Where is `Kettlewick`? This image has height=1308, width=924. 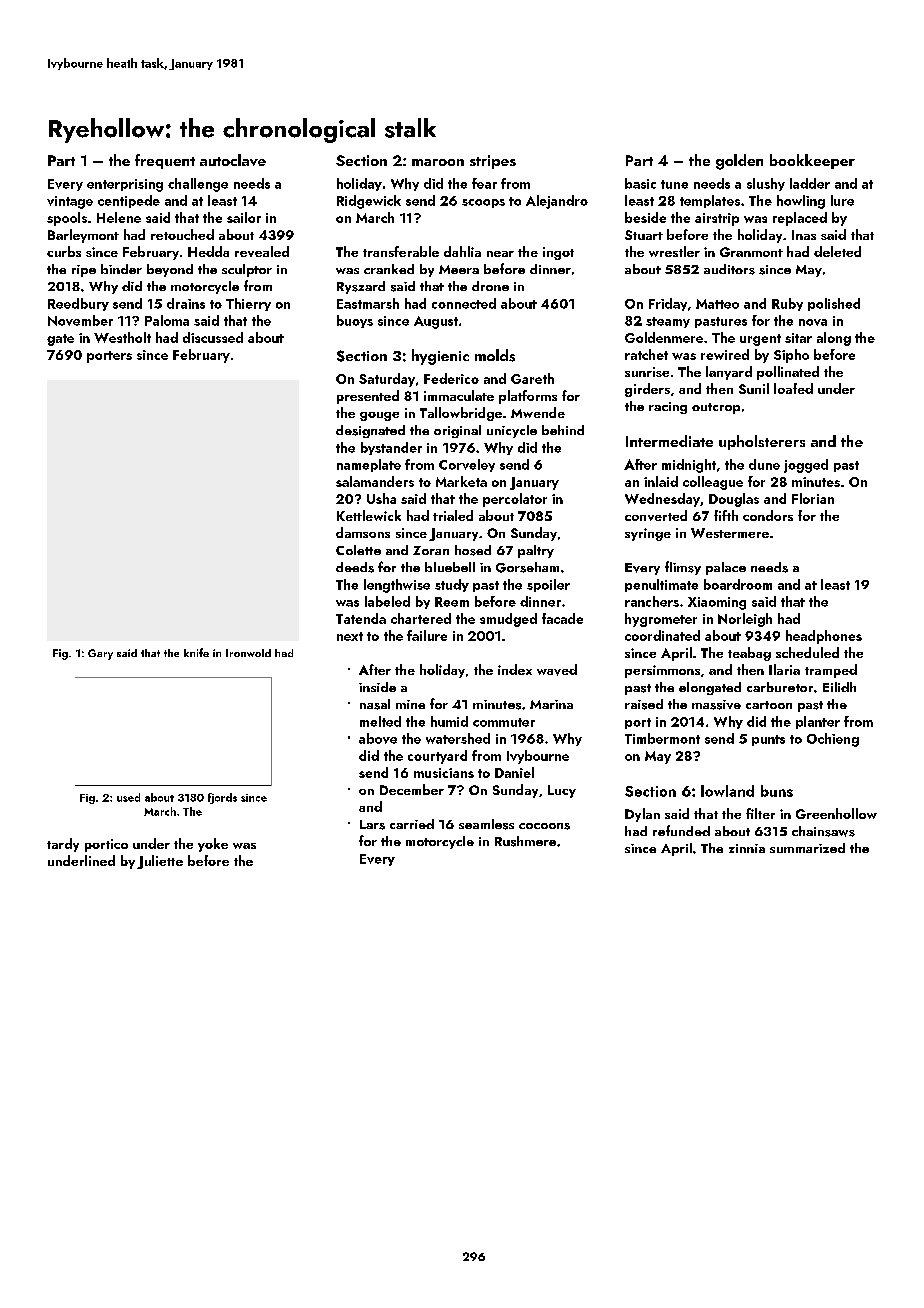 Kettlewick is located at coordinates (369, 515).
